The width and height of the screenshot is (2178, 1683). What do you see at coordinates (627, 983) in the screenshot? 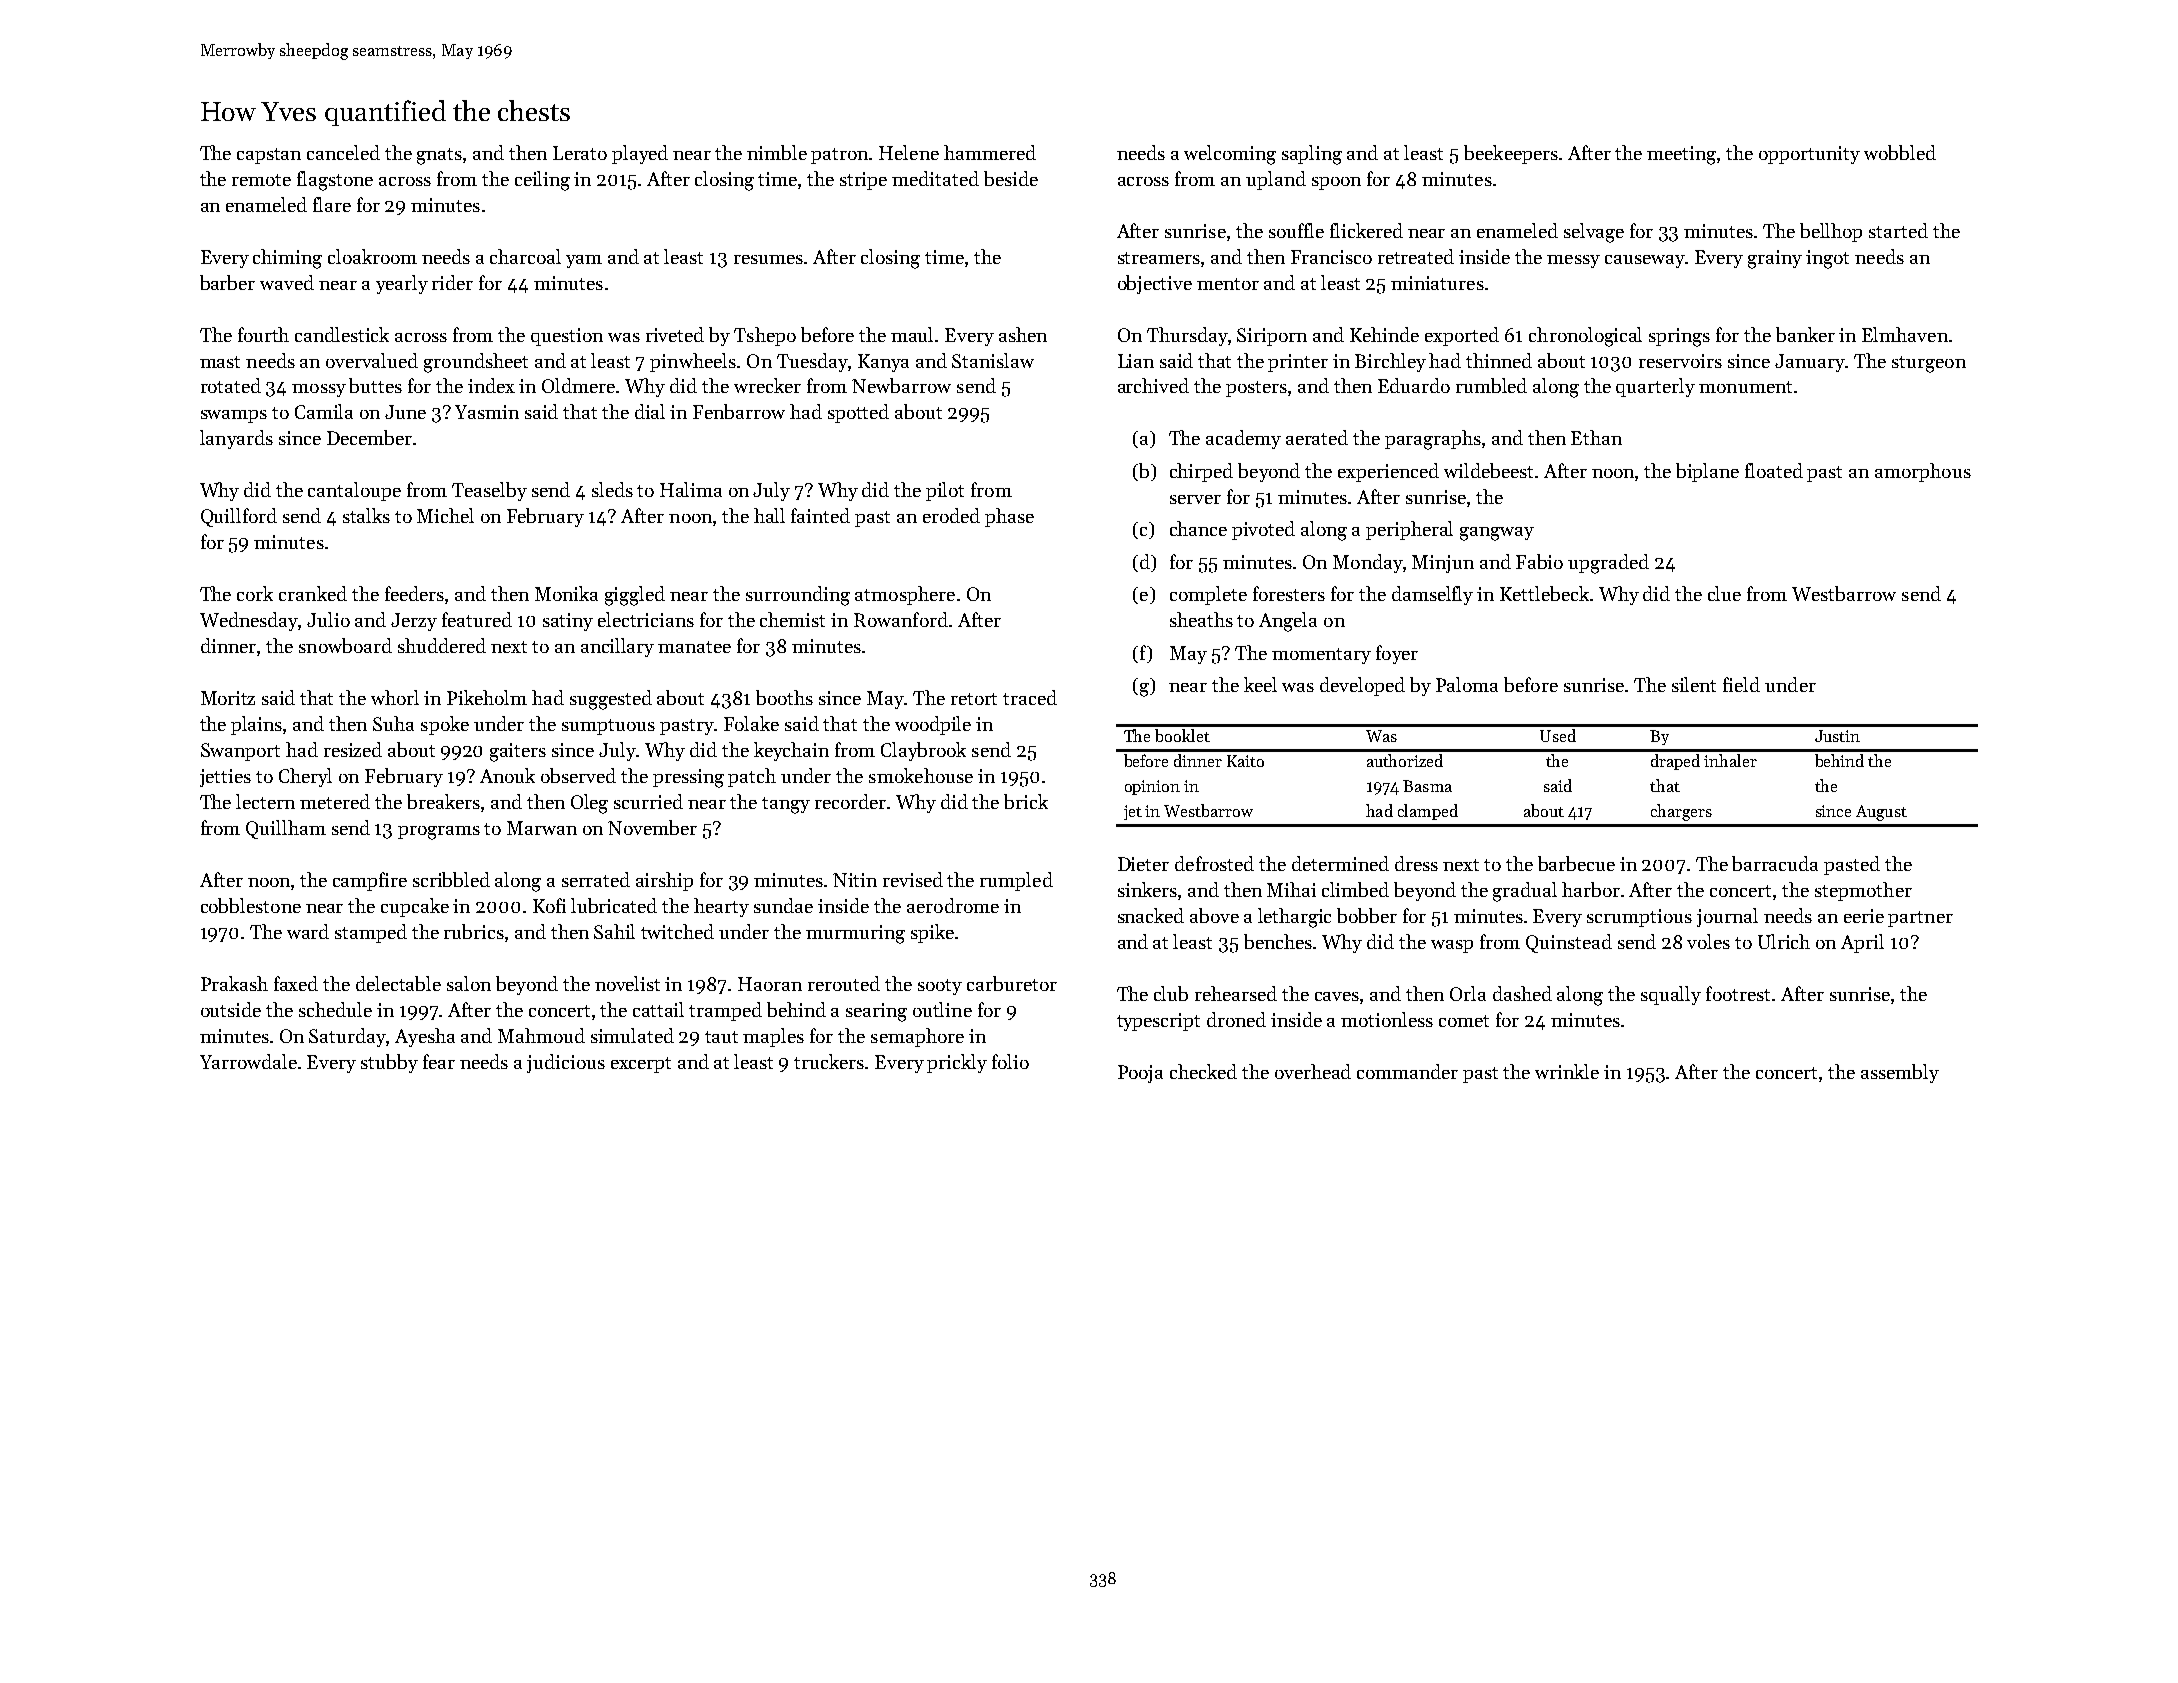
I see `novelist` at bounding box center [627, 983].
